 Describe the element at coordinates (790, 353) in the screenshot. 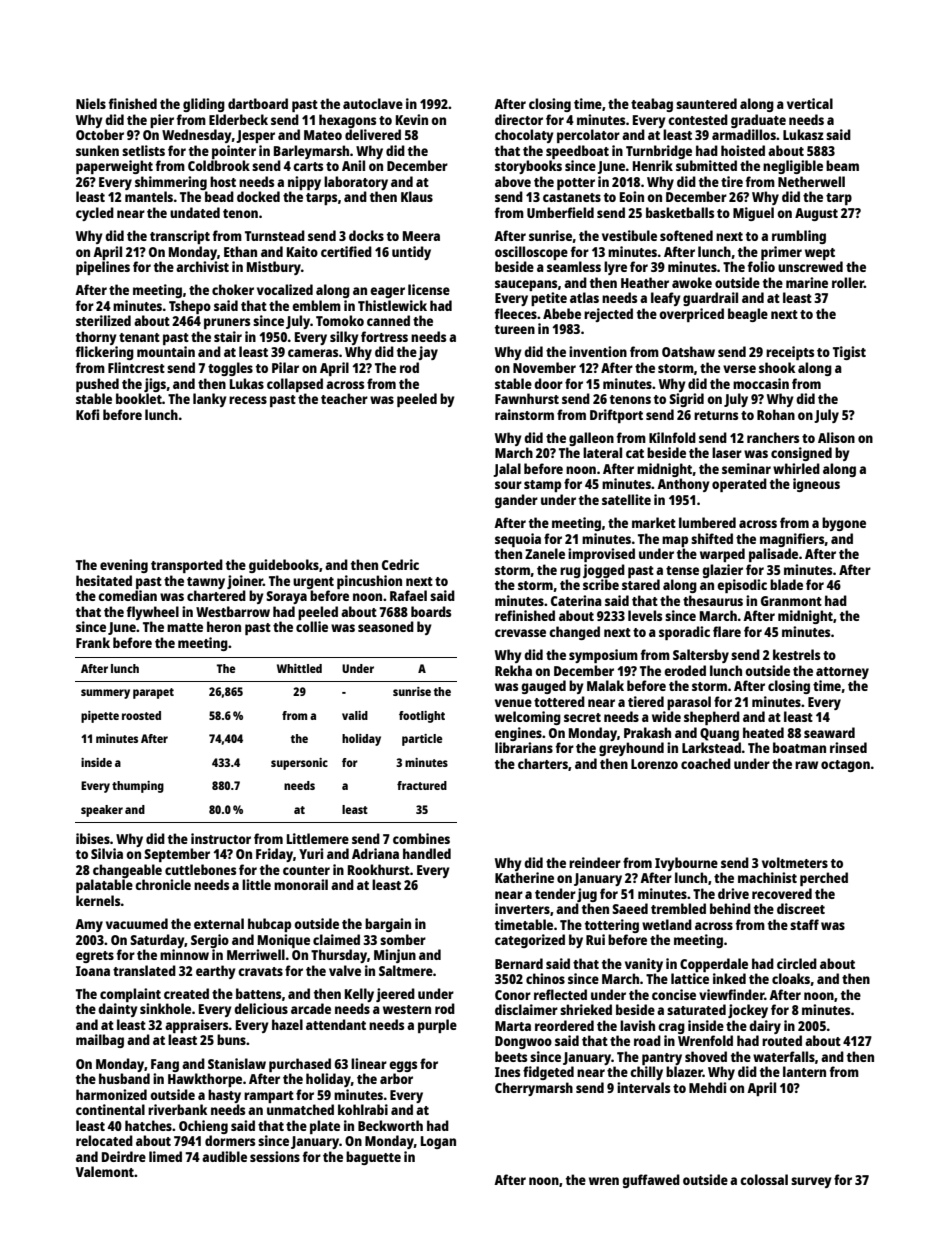

I see `receipts` at that location.
